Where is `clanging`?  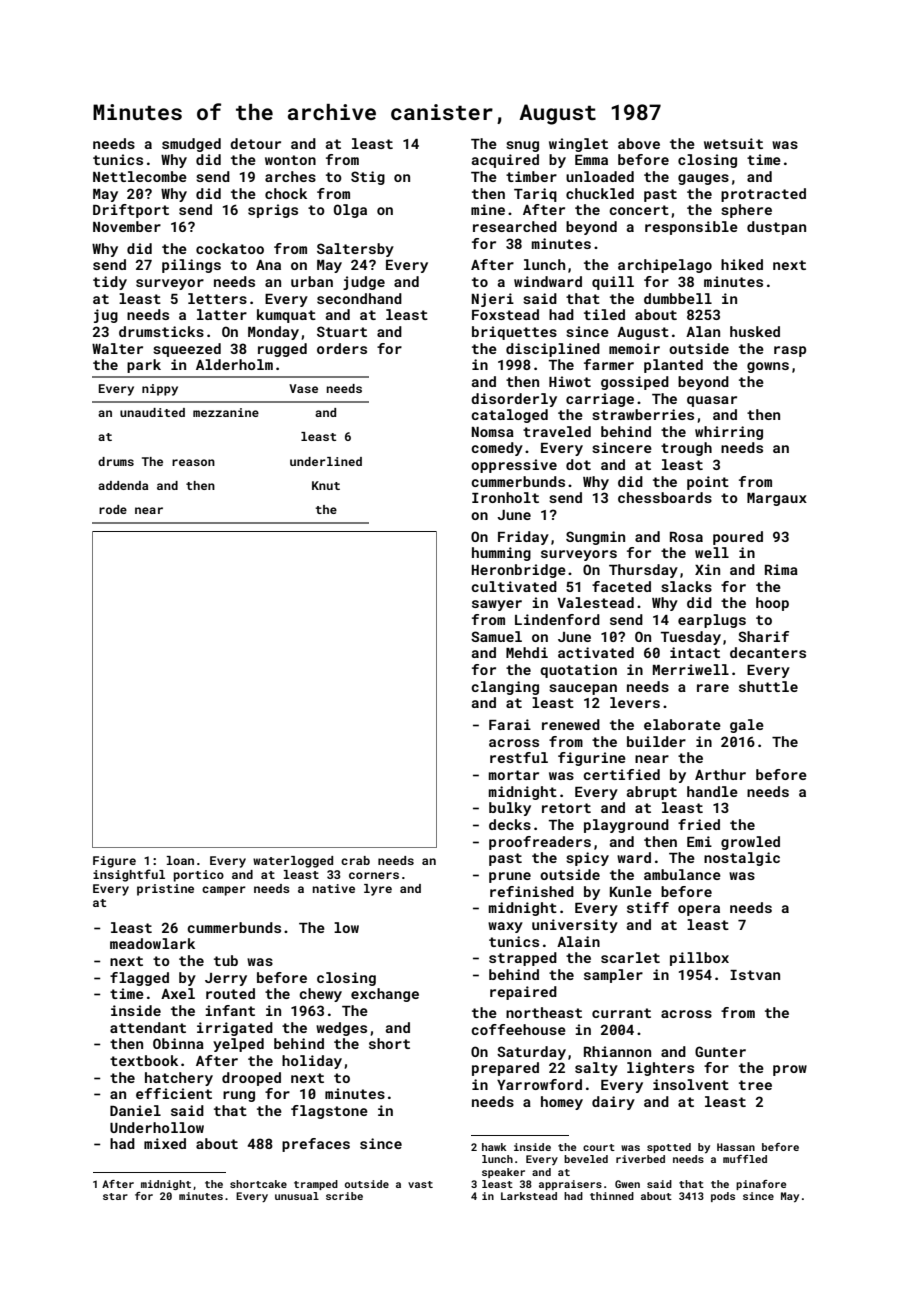 clanging is located at coordinates (505, 688).
